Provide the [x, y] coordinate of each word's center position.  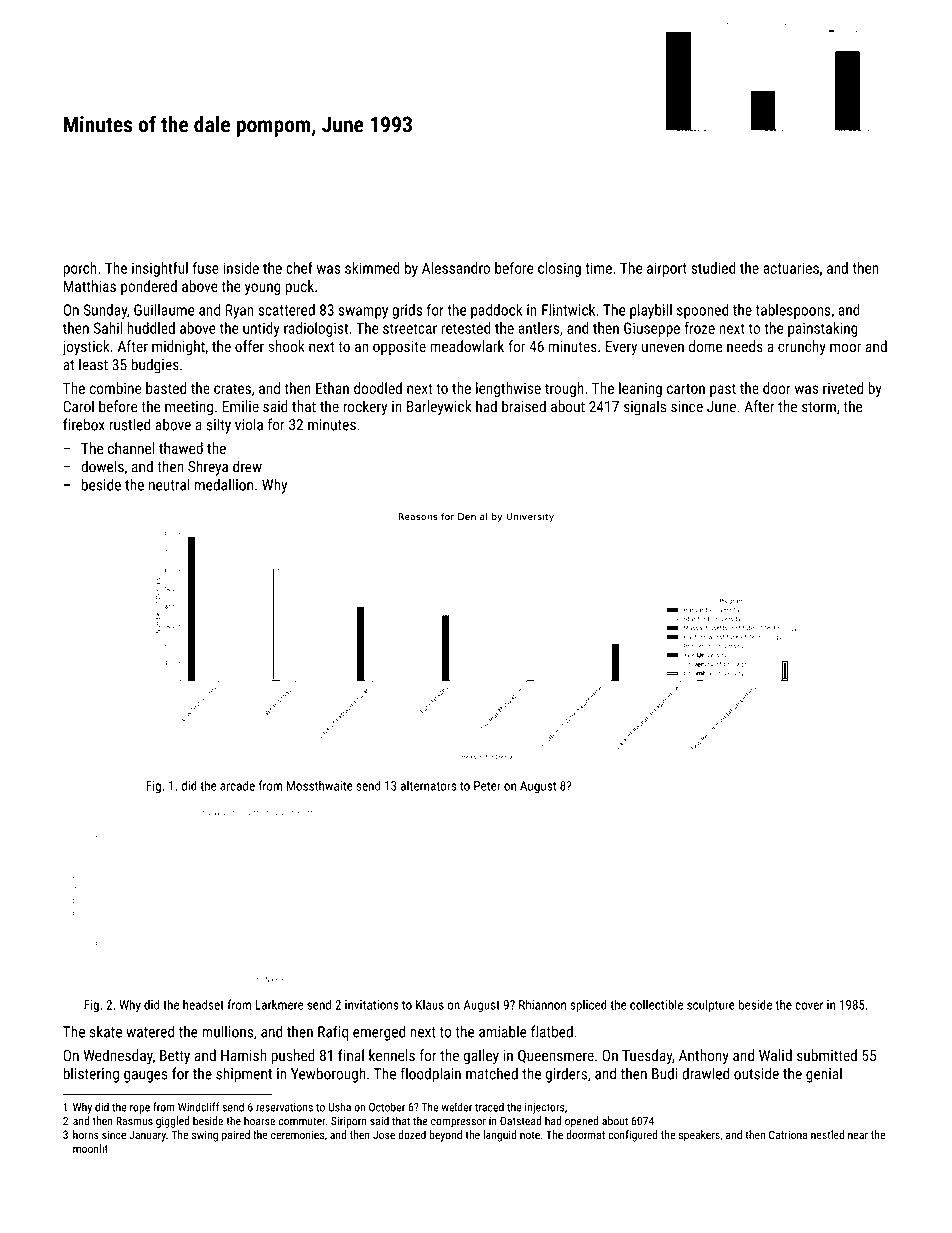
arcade [237, 785]
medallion [224, 484]
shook [286, 346]
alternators [428, 786]
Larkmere [279, 1004]
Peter [487, 786]
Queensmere [556, 1056]
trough [564, 389]
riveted [843, 388]
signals [645, 408]
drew [247, 466]
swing [205, 1136]
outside [756, 1073]
